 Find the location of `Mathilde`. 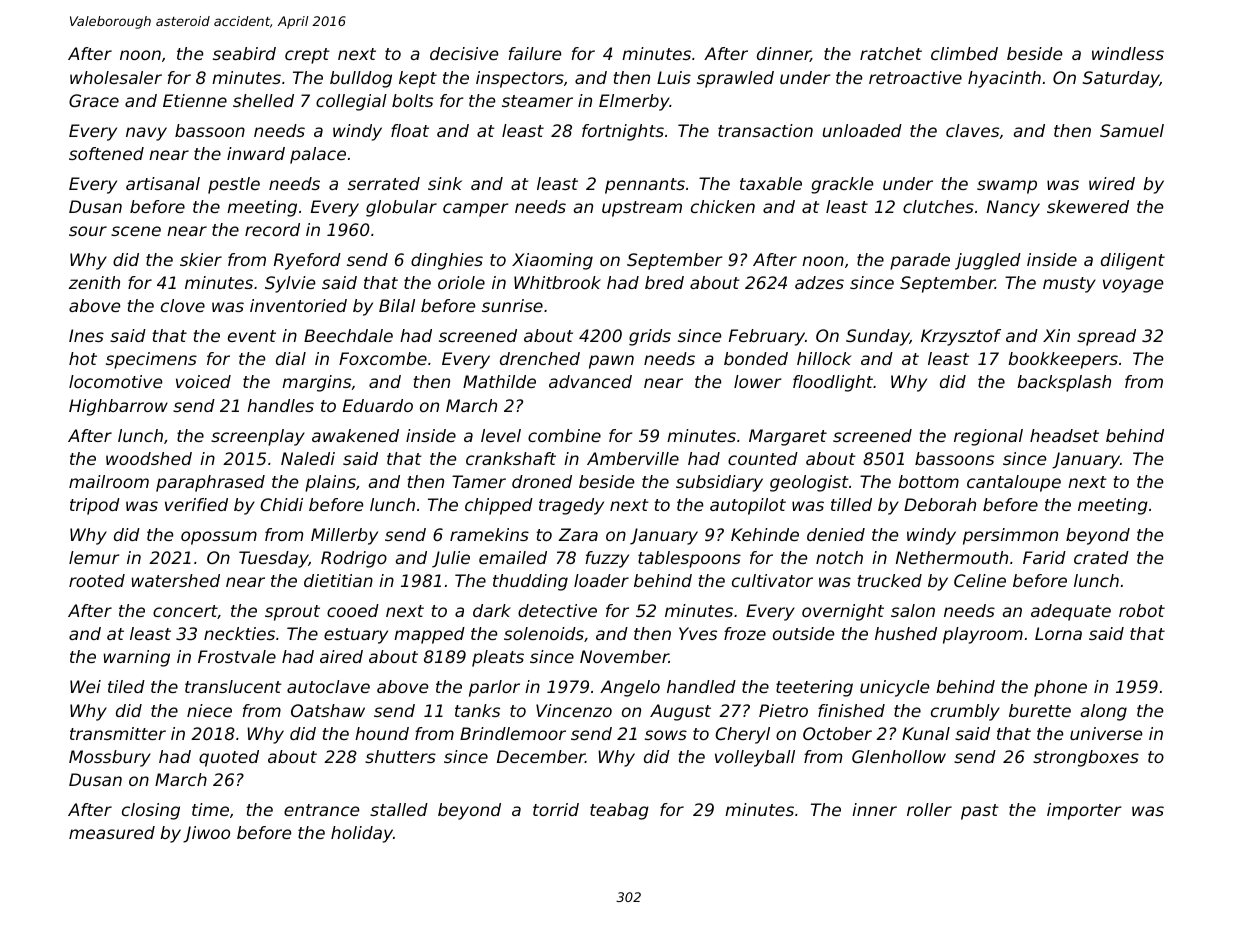

Mathilde is located at coordinates (499, 381).
